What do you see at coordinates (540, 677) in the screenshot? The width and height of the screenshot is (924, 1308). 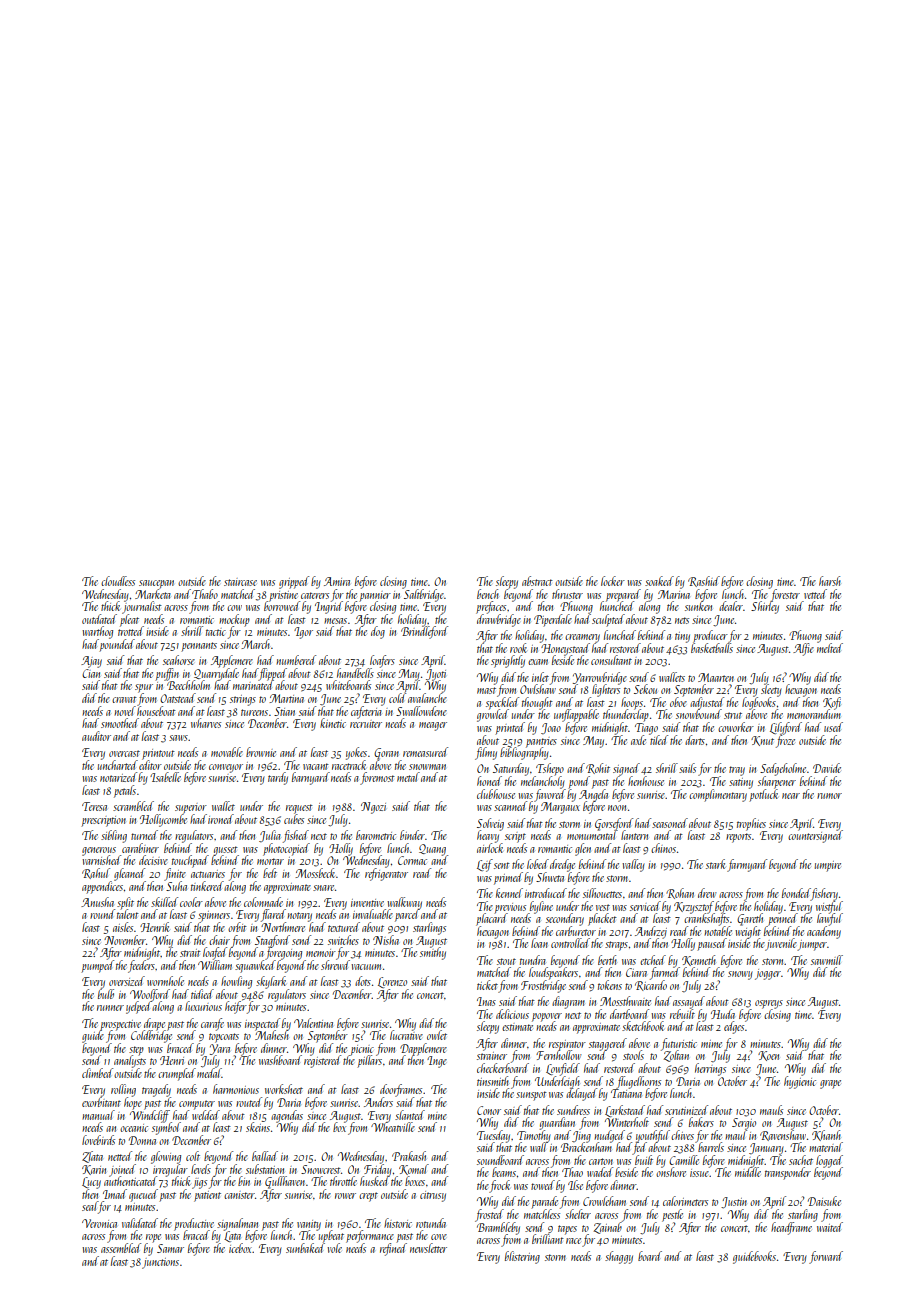 I see `inlet` at bounding box center [540, 677].
